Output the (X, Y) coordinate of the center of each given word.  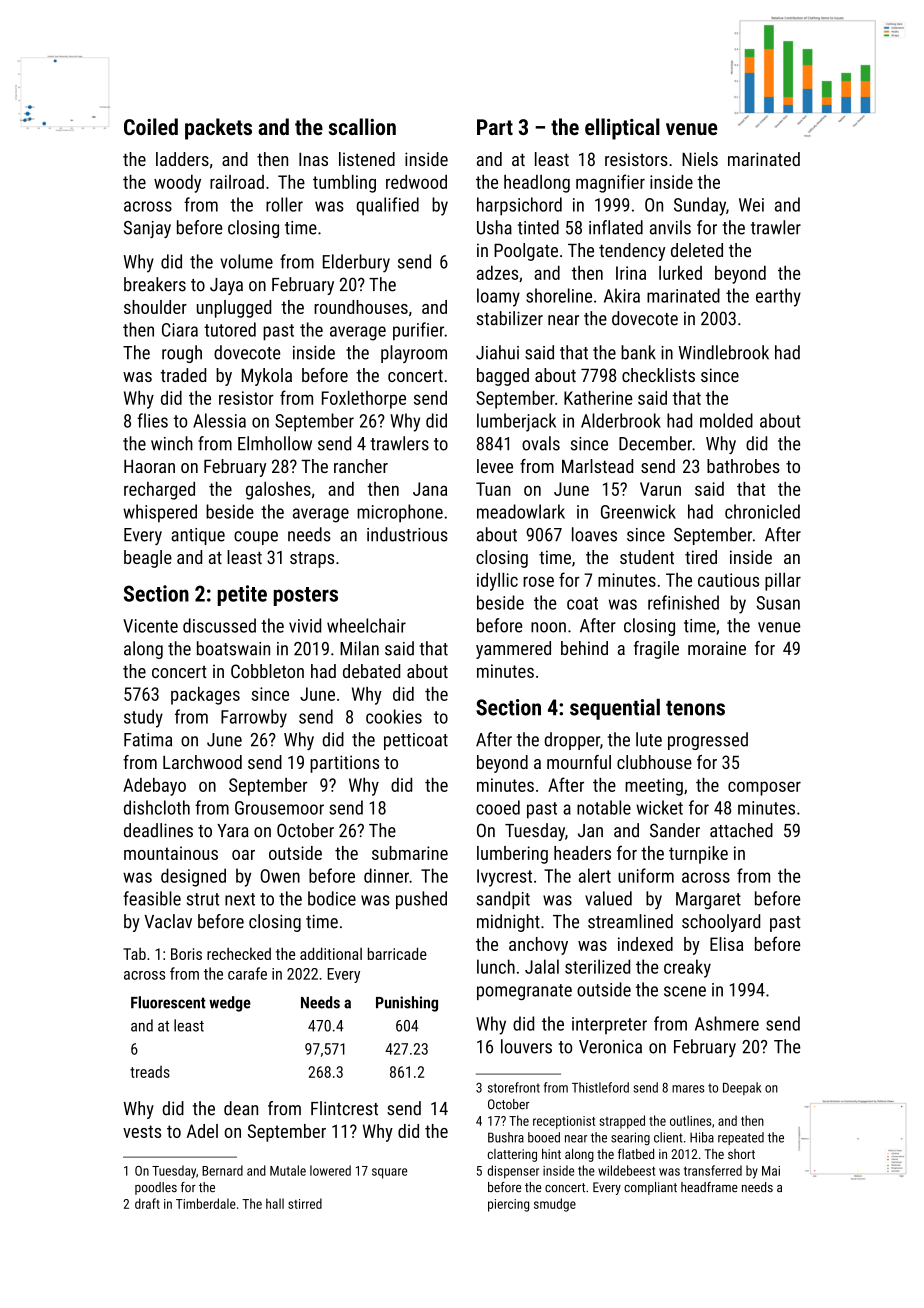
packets (218, 129)
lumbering (512, 855)
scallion (362, 126)
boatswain (233, 648)
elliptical (622, 129)
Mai (771, 1171)
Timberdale (206, 1203)
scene (685, 991)
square (389, 1173)
